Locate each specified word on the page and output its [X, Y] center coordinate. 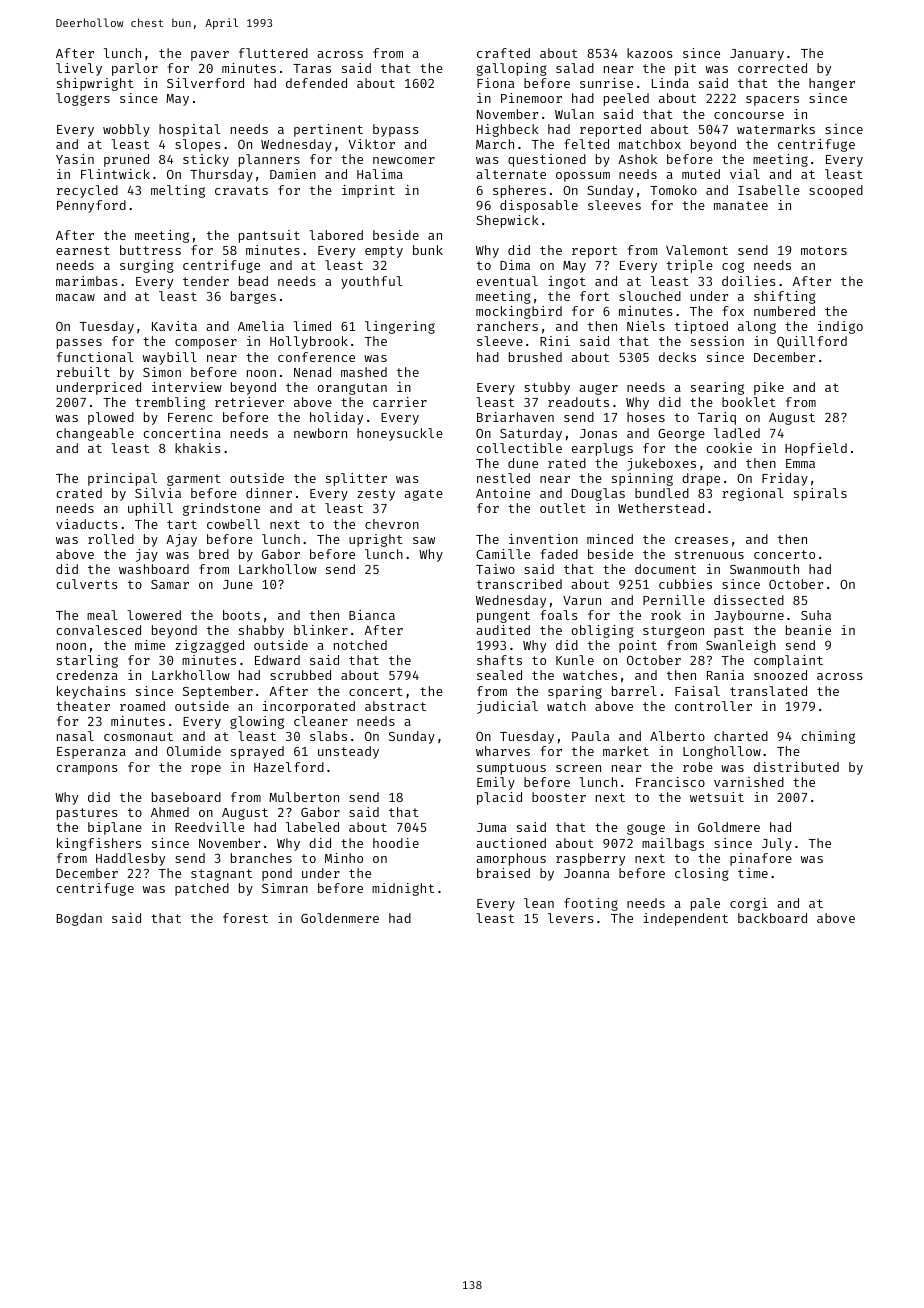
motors [824, 250]
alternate [511, 174]
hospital [189, 130]
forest [245, 918]
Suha [816, 615]
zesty [376, 495]
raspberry [590, 859]
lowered [154, 615]
